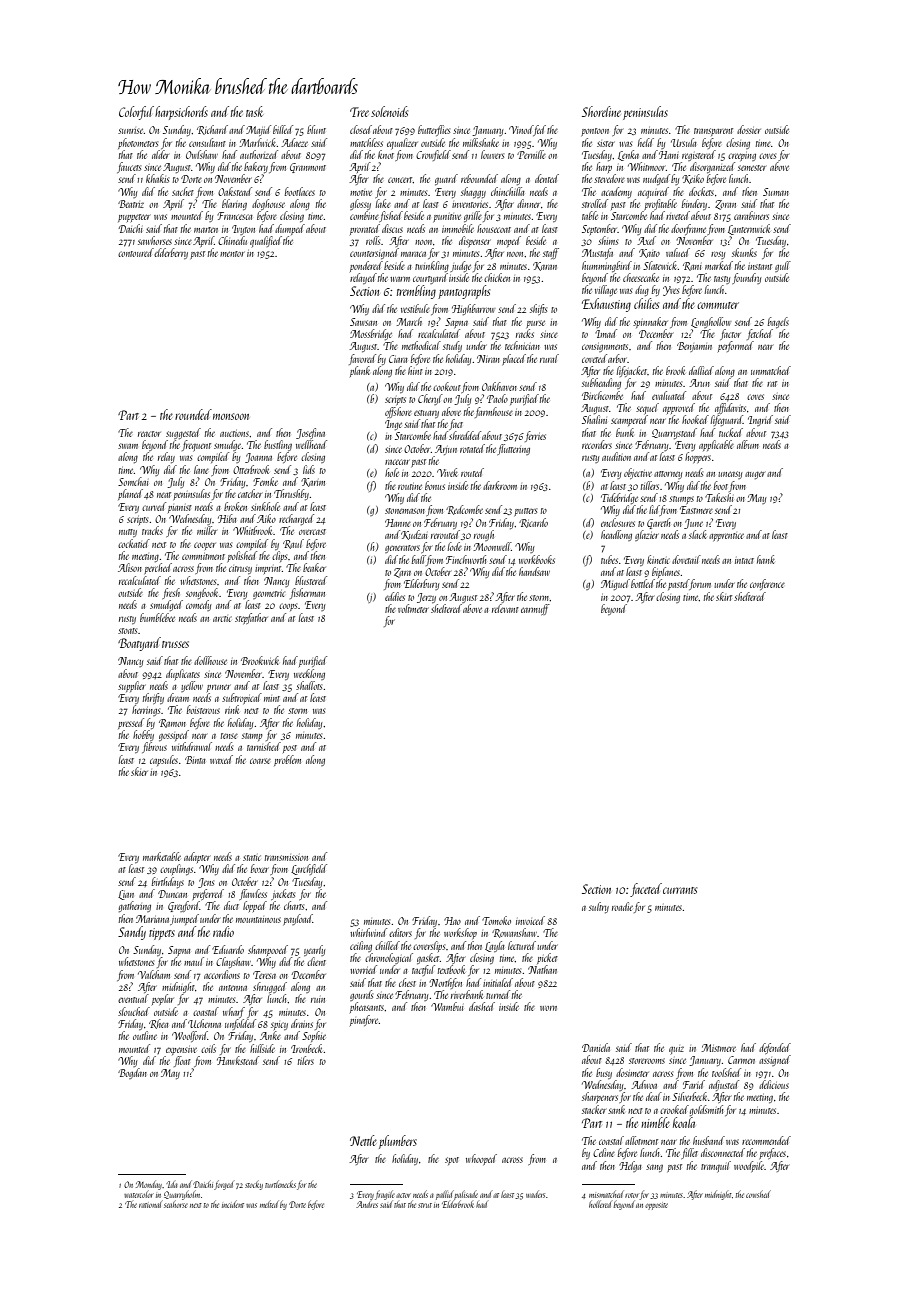  Describe the element at coordinates (136, 113) in the page. I see `Colorful` at that location.
